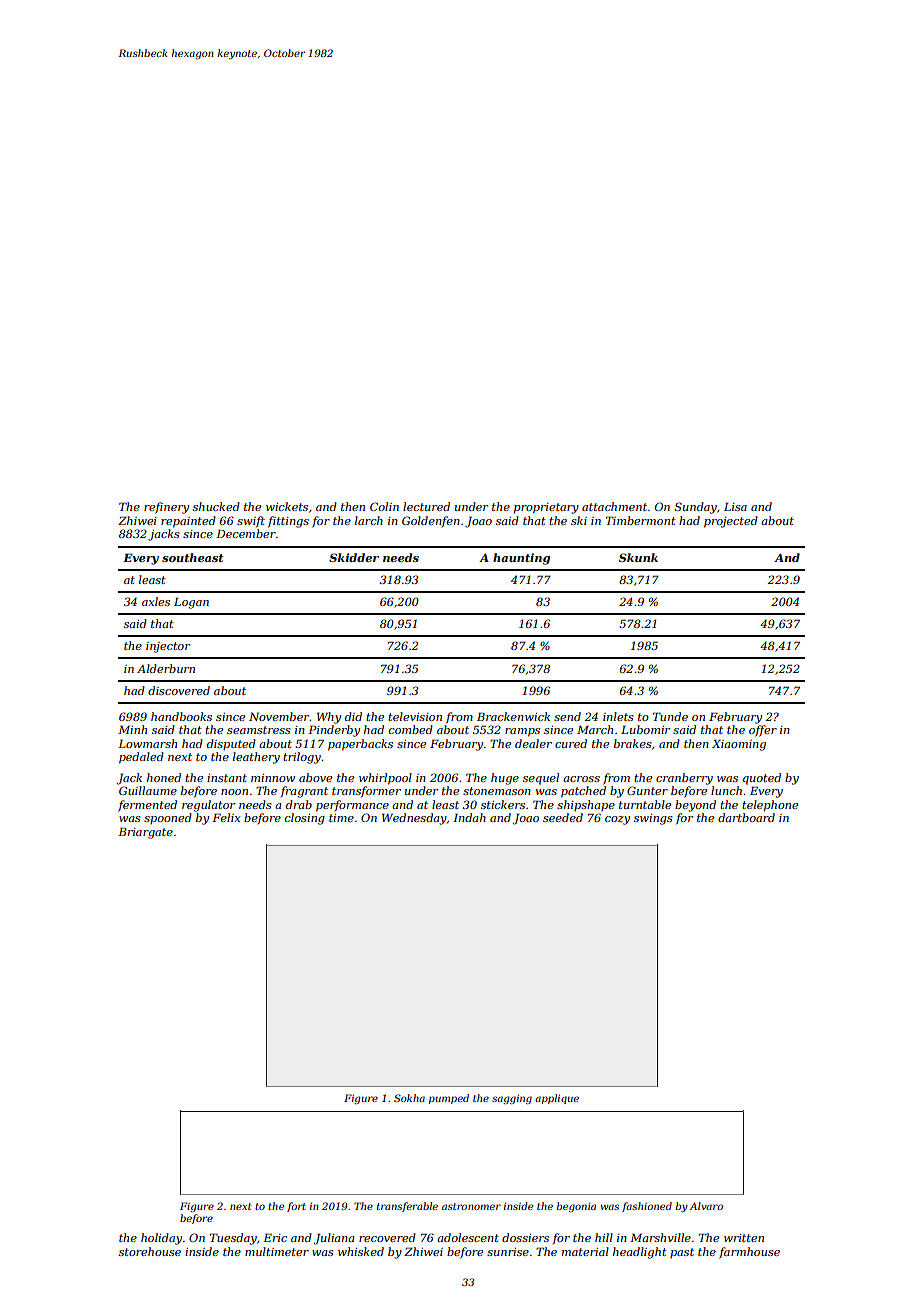  Describe the element at coordinates (414, 819) in the screenshot. I see `Wednesday` at that location.
